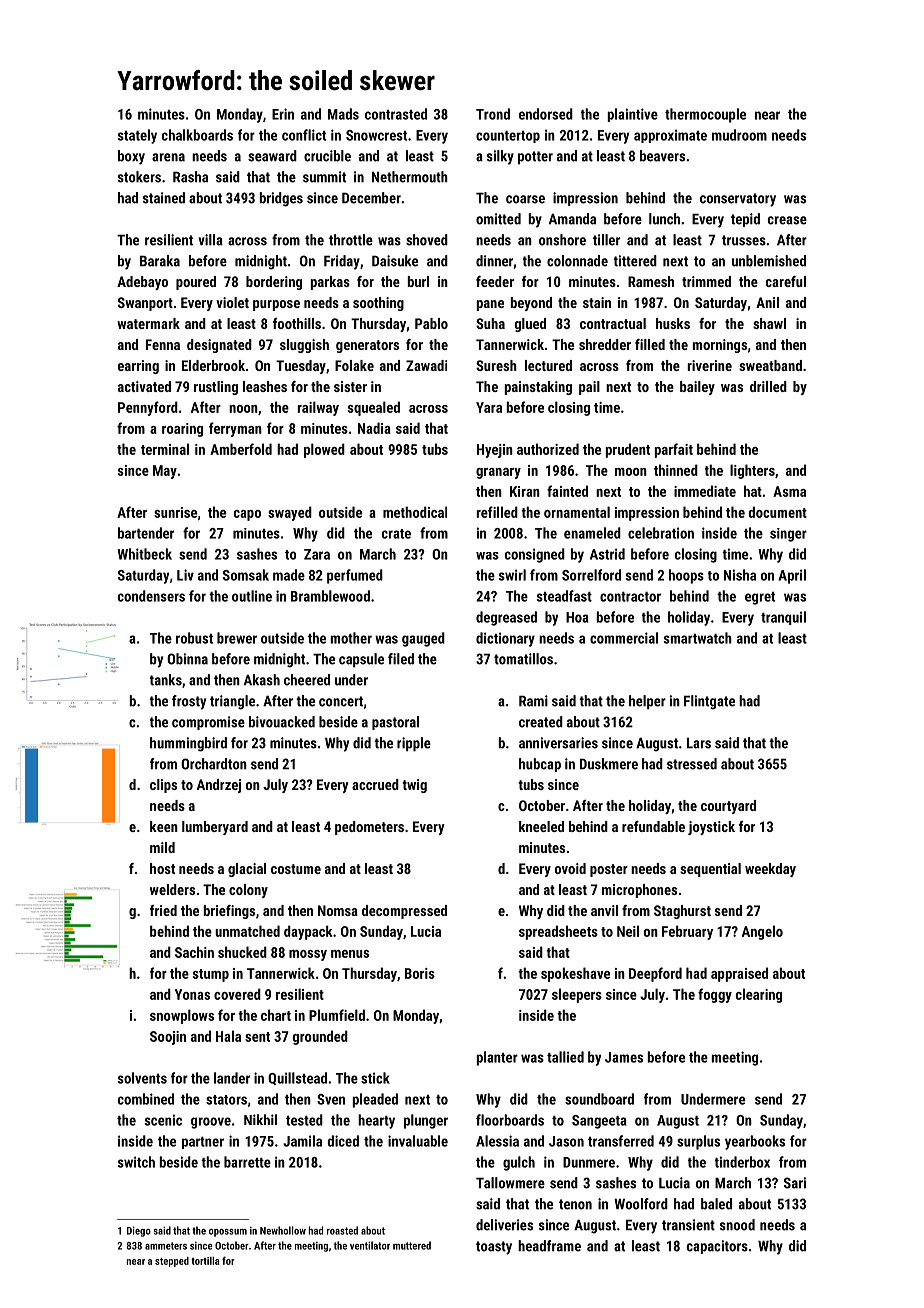 This screenshot has width=924, height=1308. I want to click on Hoa, so click(577, 617).
